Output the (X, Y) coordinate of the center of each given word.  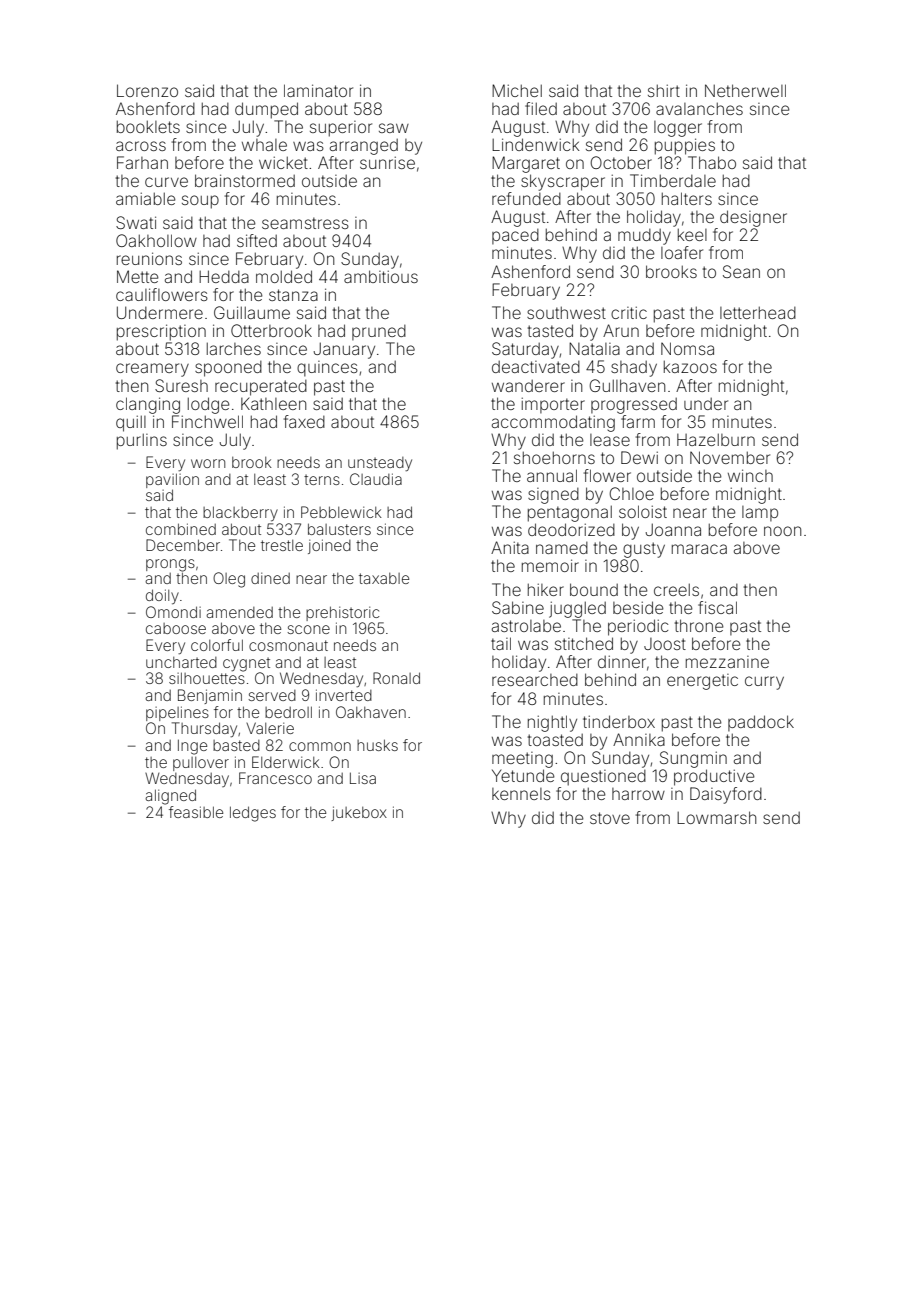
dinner (622, 661)
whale (264, 145)
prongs (170, 565)
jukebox (359, 813)
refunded (526, 198)
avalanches (699, 108)
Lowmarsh (716, 817)
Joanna (673, 529)
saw (394, 128)
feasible (196, 812)
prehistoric (343, 613)
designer (753, 218)
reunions (149, 258)
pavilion (172, 480)
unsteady (380, 464)
